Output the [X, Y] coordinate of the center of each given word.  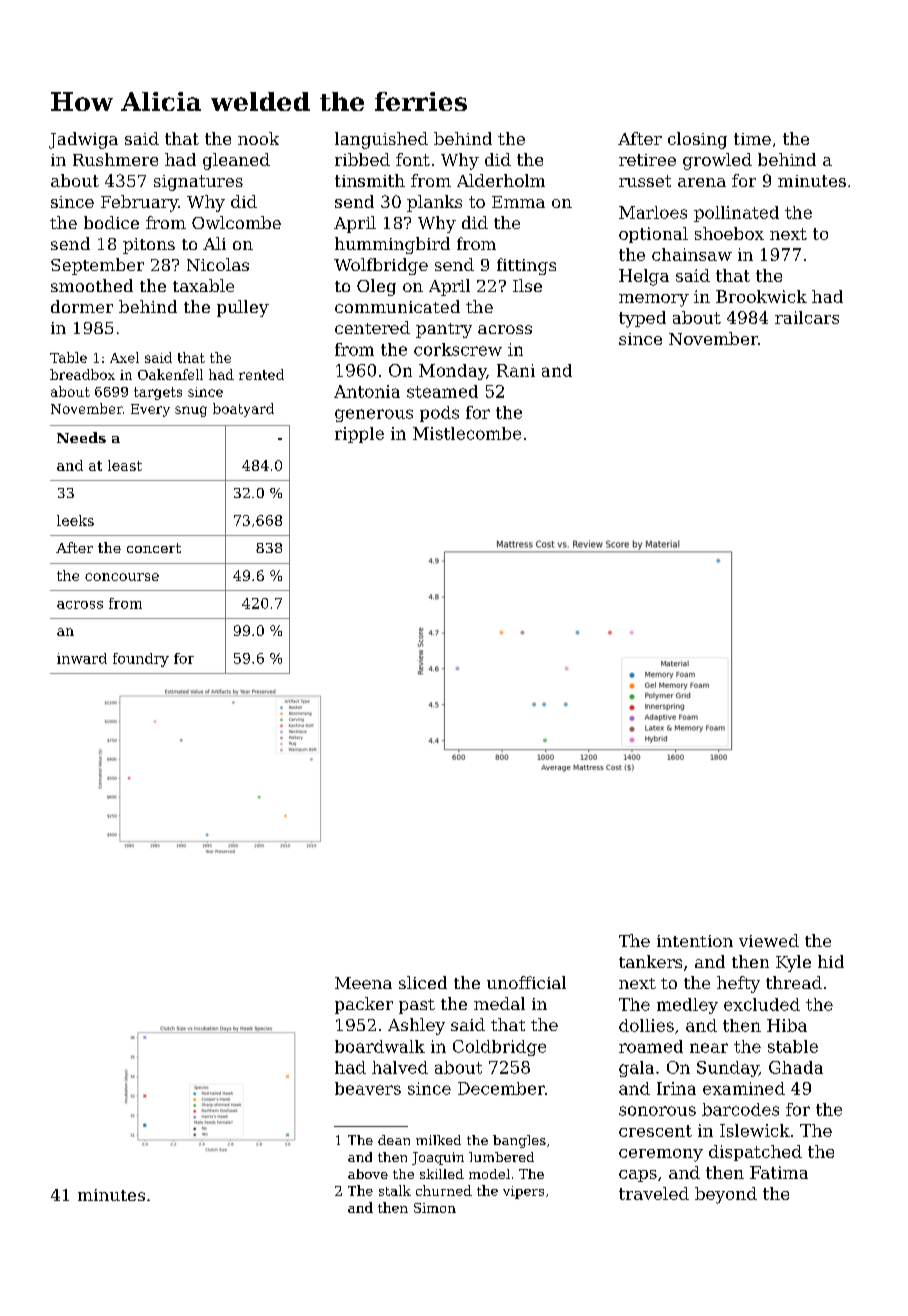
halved [400, 1067]
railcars [807, 317]
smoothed [92, 285]
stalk [395, 1190]
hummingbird [392, 245]
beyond [726, 1195]
